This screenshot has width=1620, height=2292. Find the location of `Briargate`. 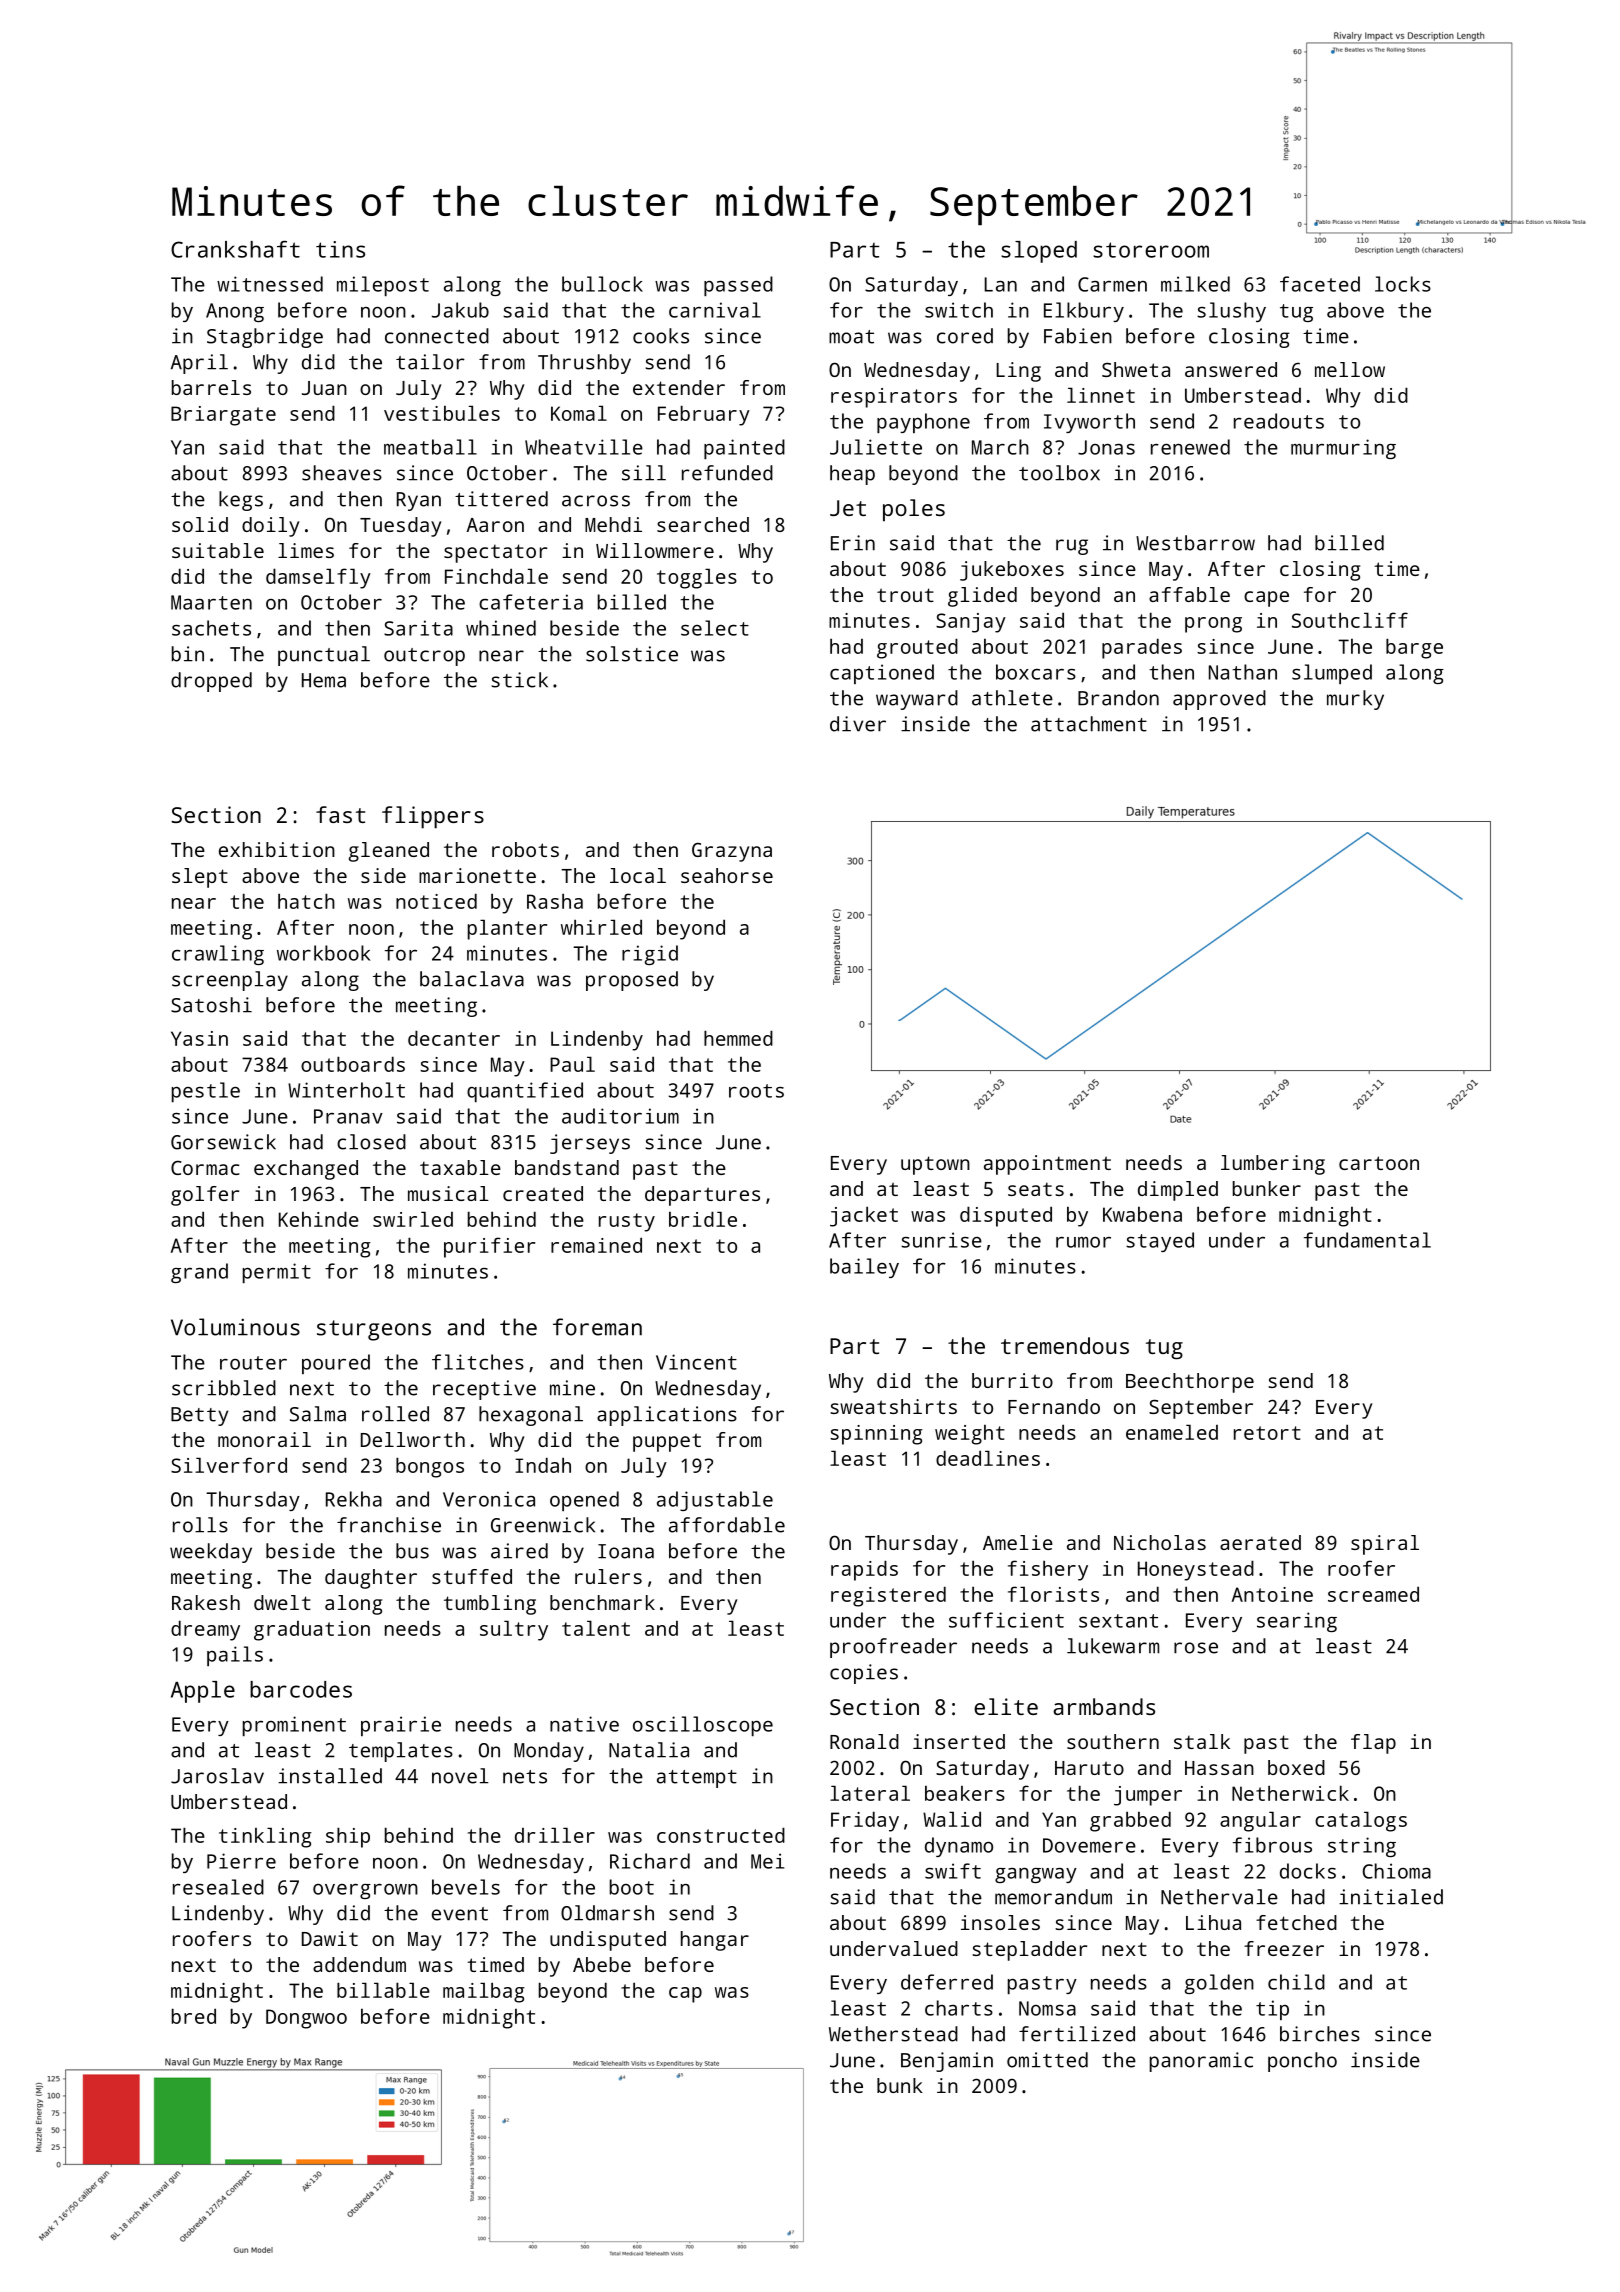

Briargate is located at coordinates (223, 416).
